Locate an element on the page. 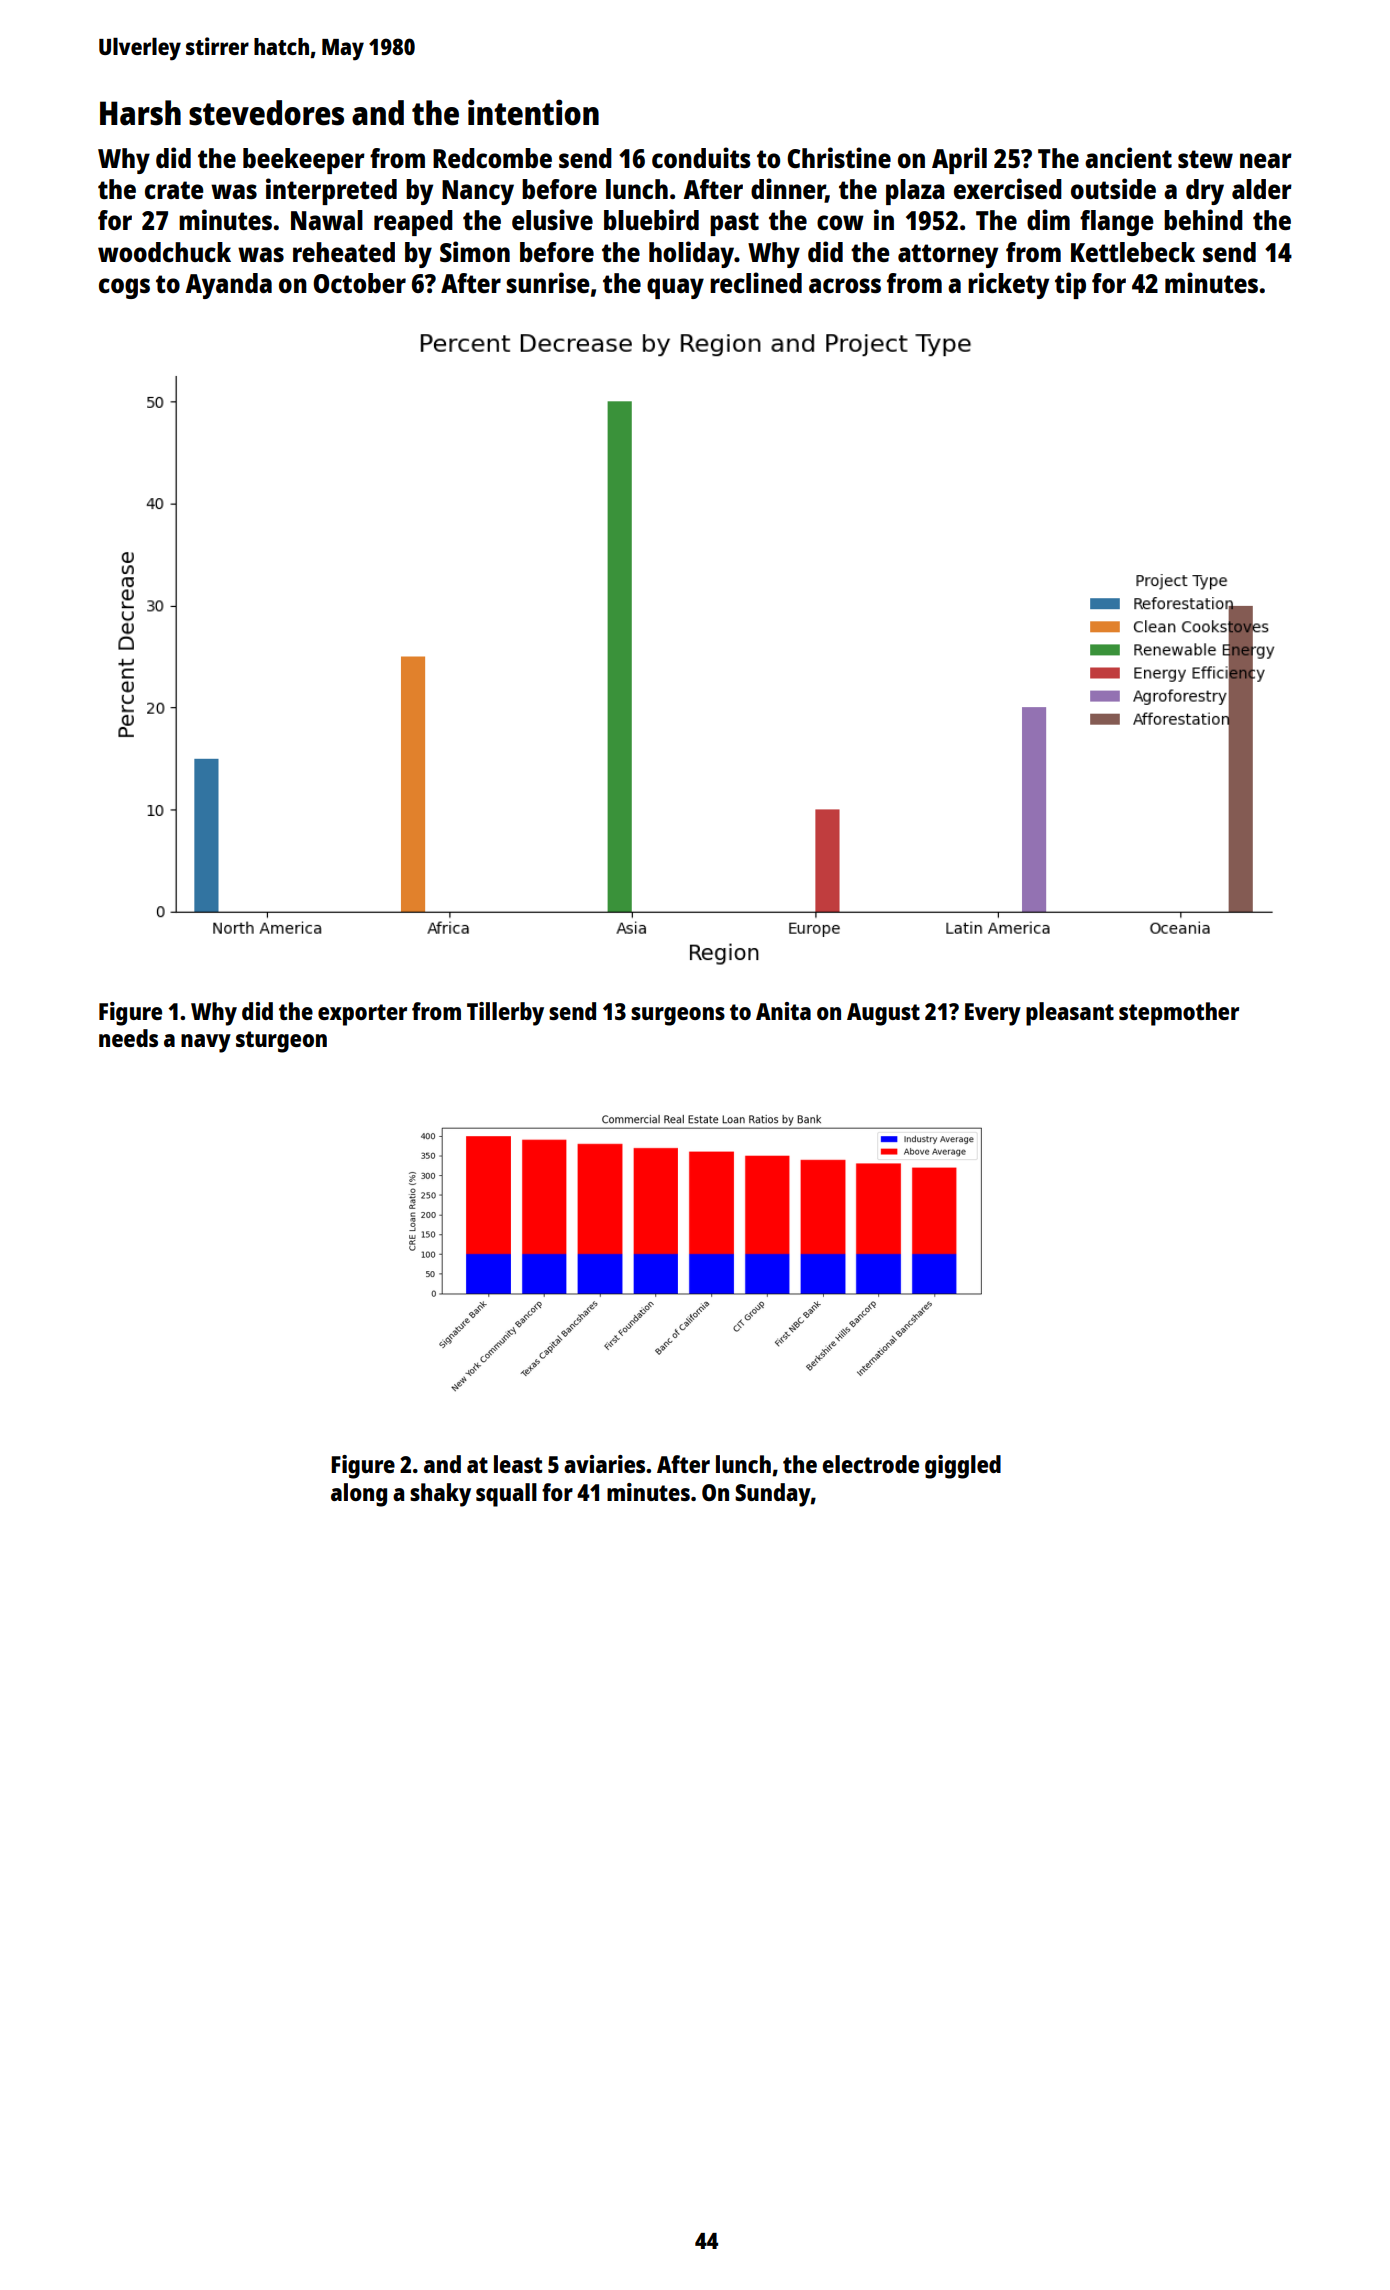  interpreted is located at coordinates (331, 191).
